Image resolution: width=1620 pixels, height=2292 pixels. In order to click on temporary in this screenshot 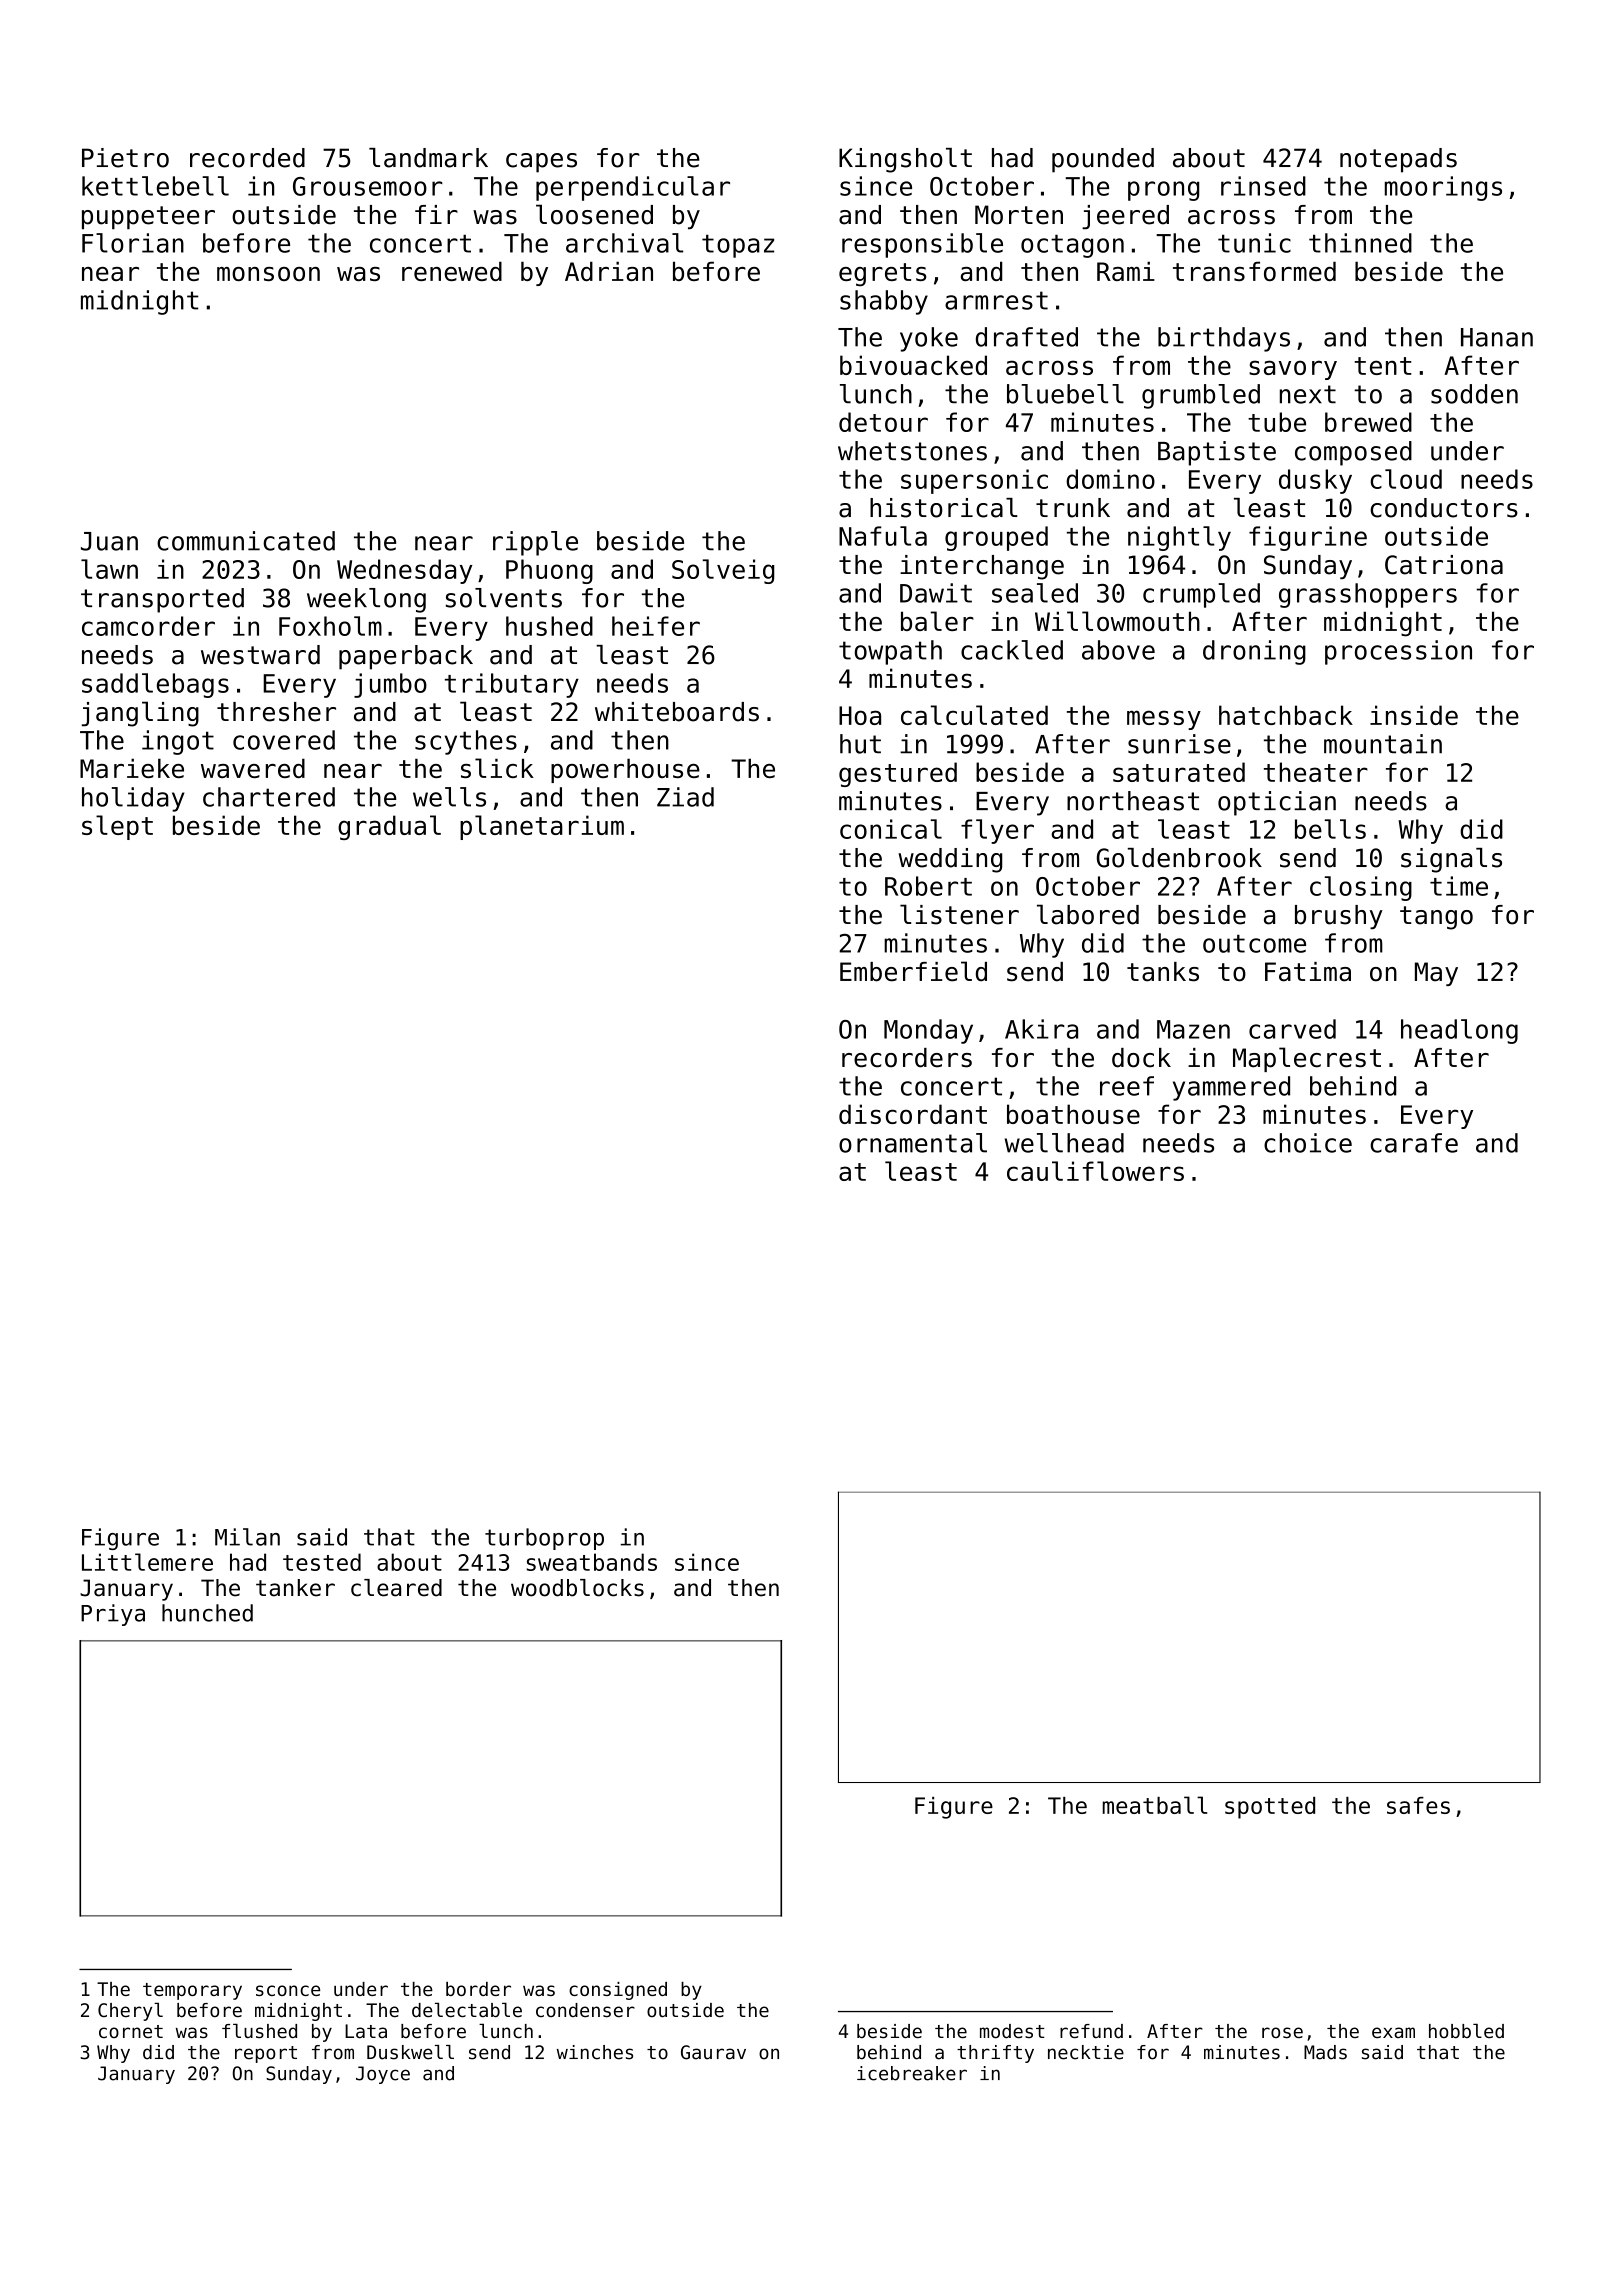, I will do `click(192, 1991)`.
